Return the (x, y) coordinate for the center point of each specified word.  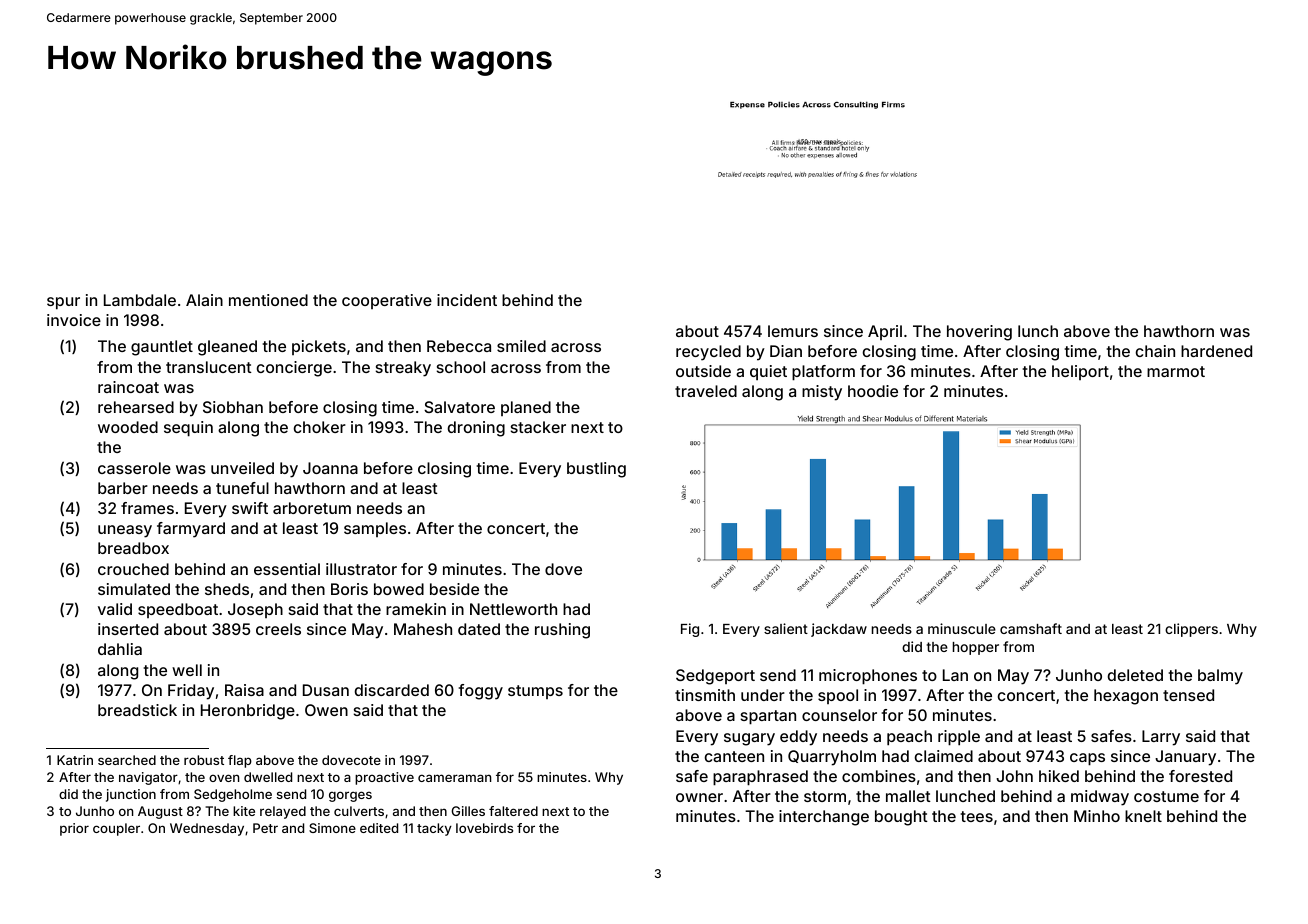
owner (699, 797)
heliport (1080, 372)
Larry (1161, 738)
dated (479, 629)
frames (147, 508)
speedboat (178, 610)
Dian (786, 351)
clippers (1191, 630)
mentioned (268, 300)
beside (454, 589)
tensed (1188, 695)
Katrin (75, 760)
